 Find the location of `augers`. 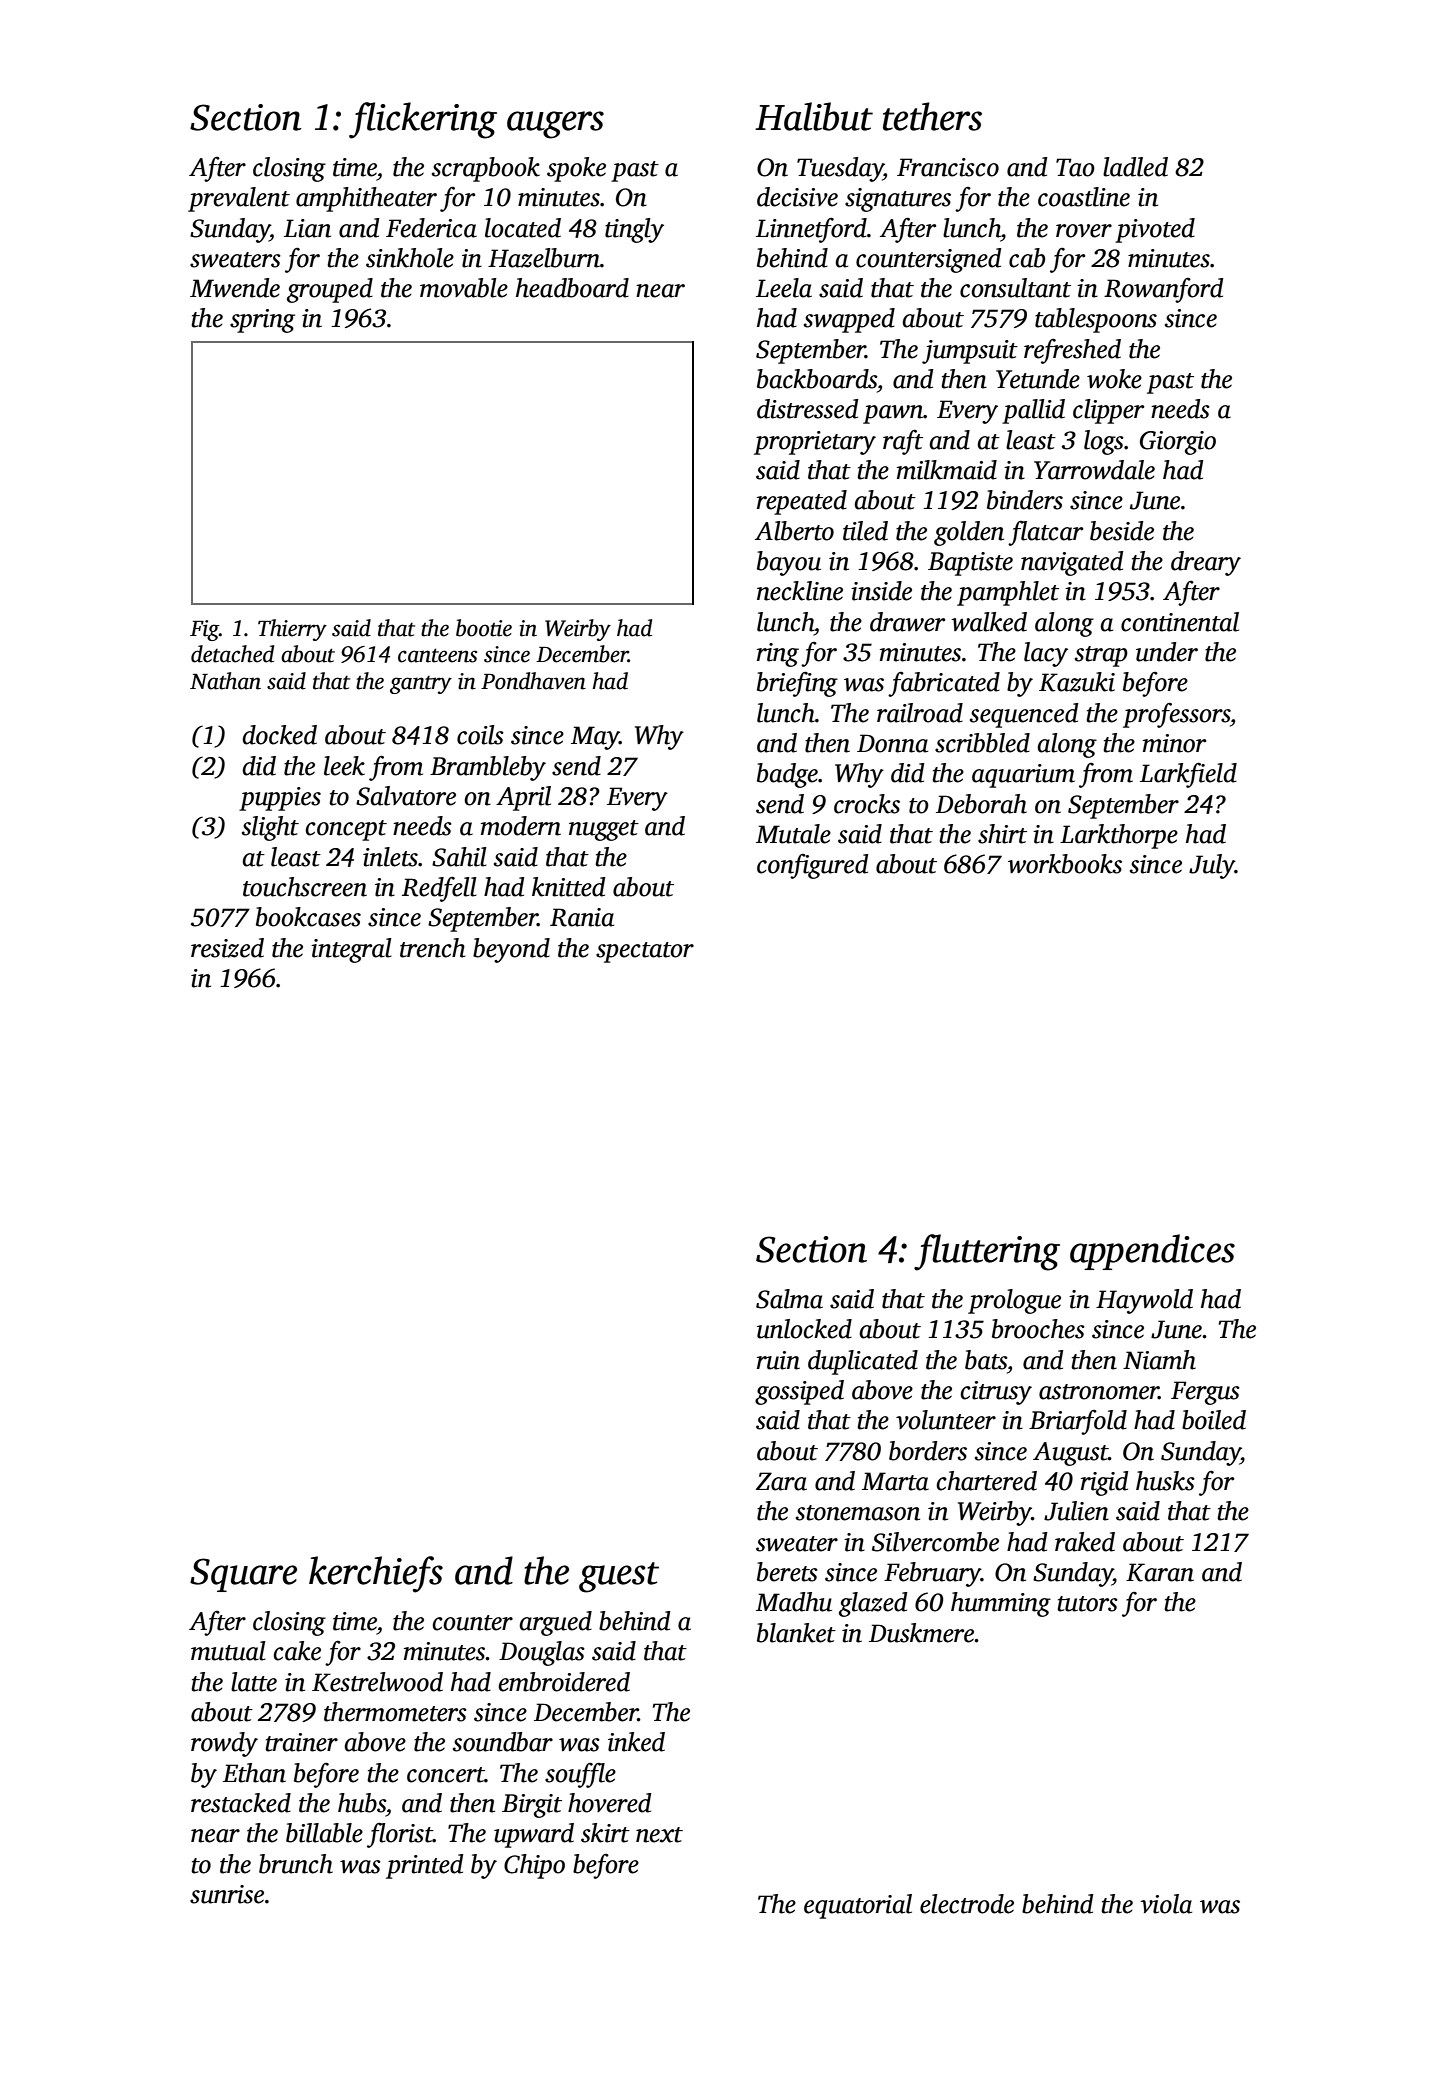

augers is located at coordinates (555, 125).
